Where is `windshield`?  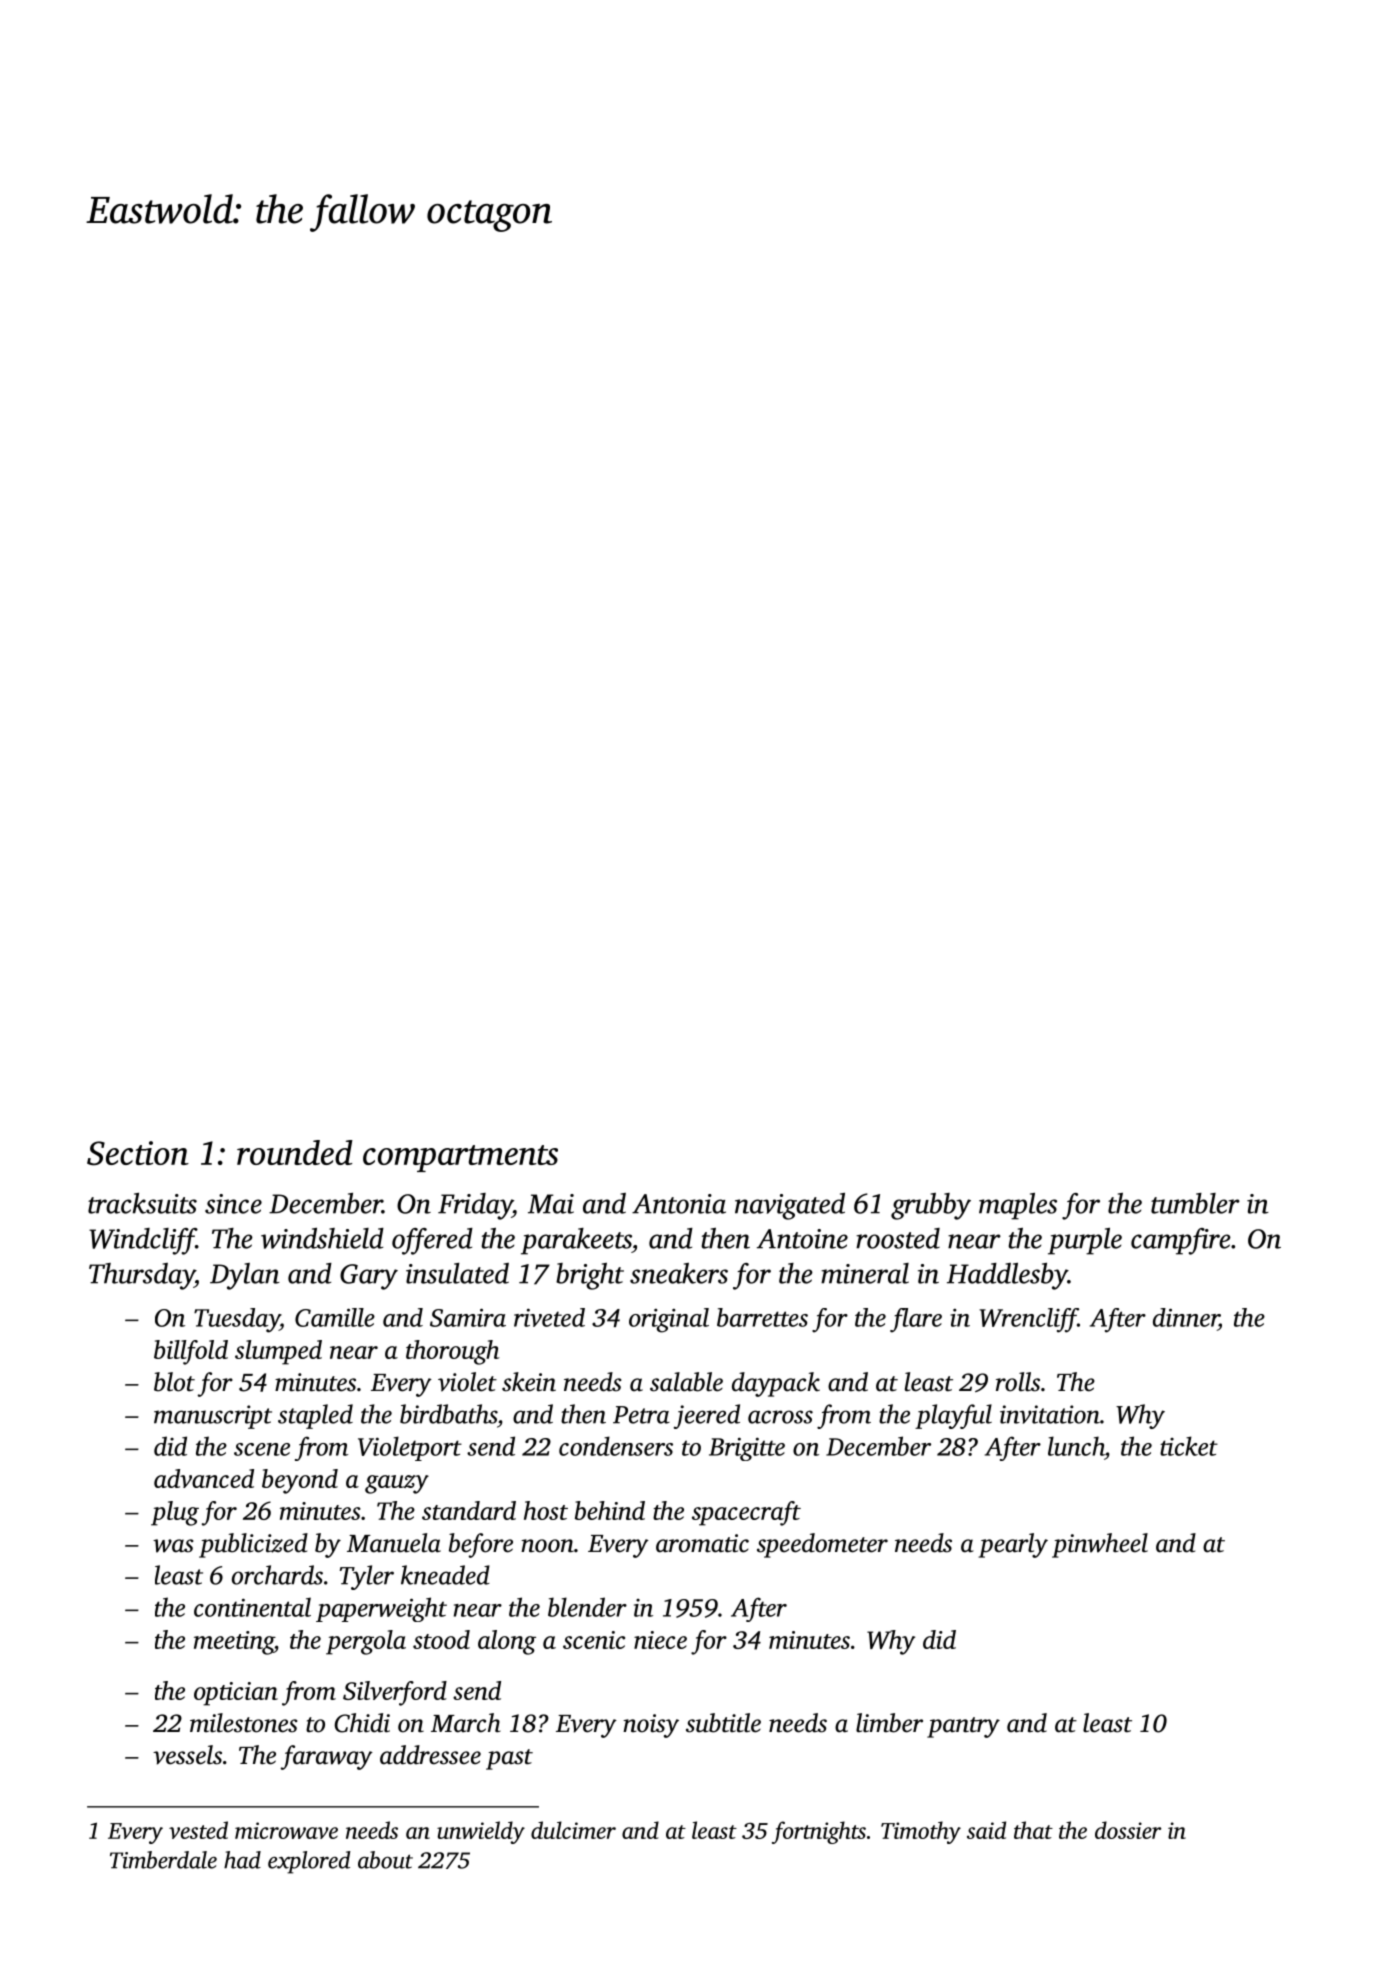
windshield is located at coordinates (322, 1238).
